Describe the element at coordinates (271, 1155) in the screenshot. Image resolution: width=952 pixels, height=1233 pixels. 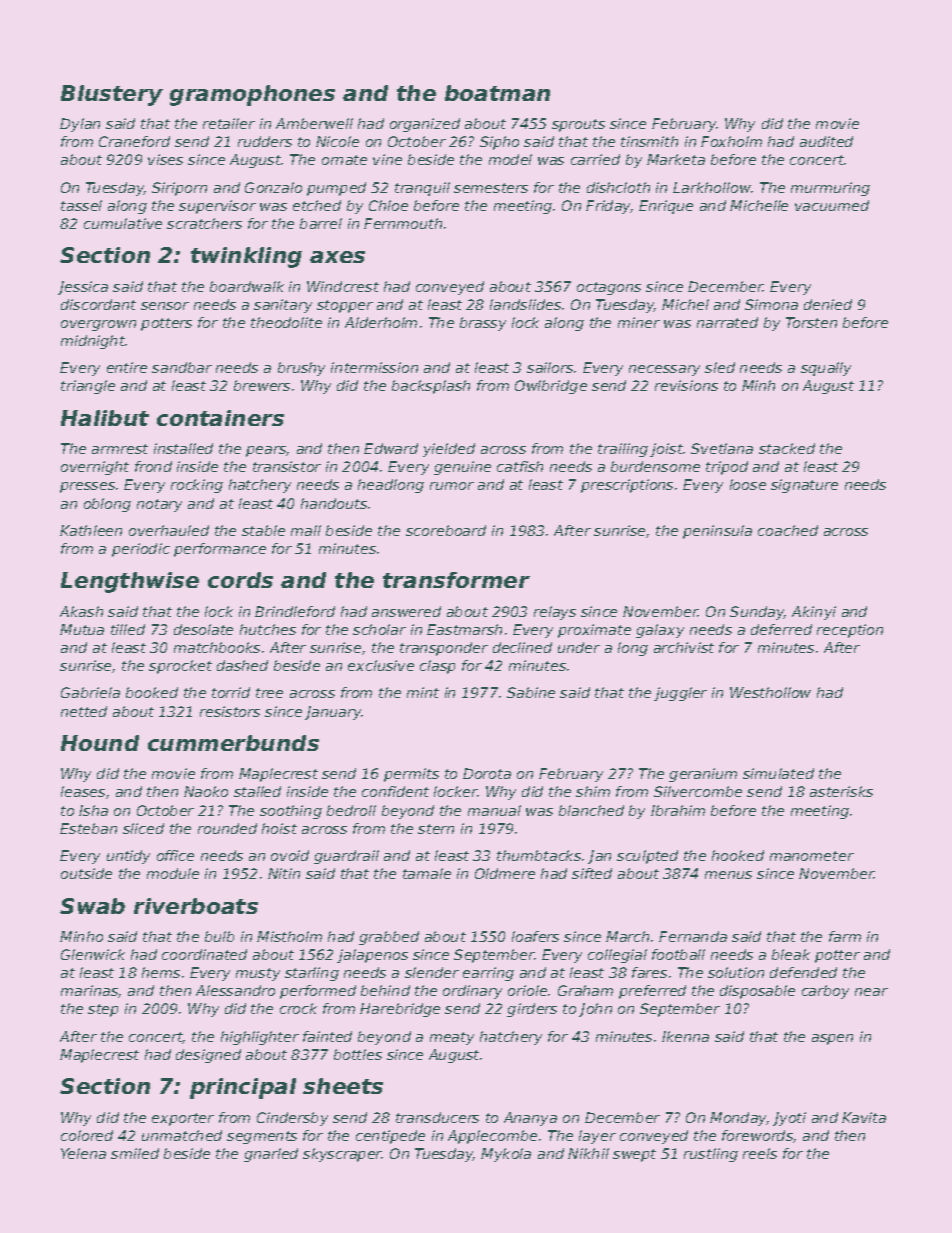
I see `gnarled` at that location.
